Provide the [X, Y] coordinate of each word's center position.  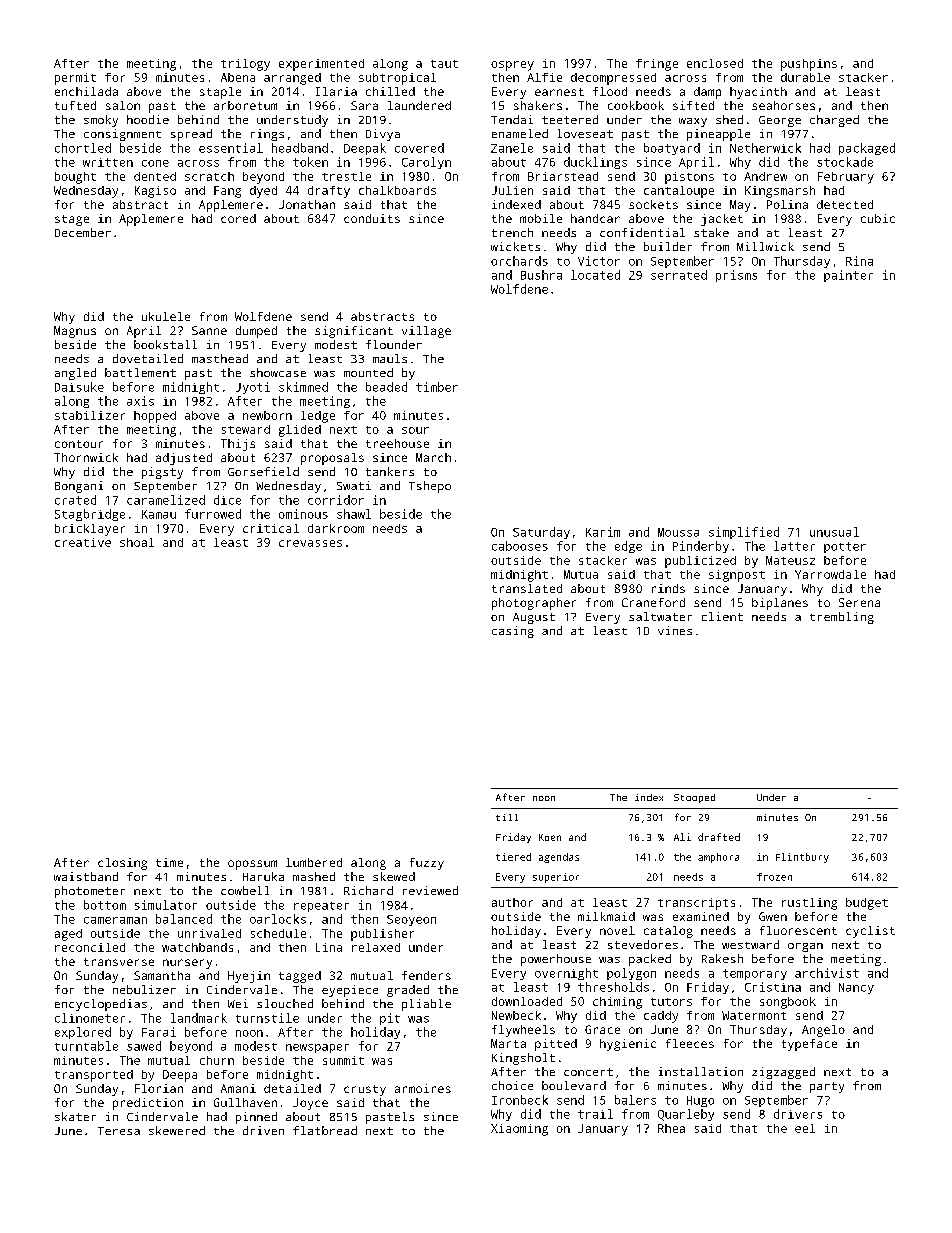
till [507, 817]
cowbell [245, 890]
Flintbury [802, 858]
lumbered [314, 862]
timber [437, 387]
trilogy [245, 65]
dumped [256, 332]
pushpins [809, 65]
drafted [719, 837]
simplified [744, 533]
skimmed [303, 387]
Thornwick [86, 457]
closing [122, 864]
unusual [834, 532]
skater [75, 1116]
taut [444, 64]
